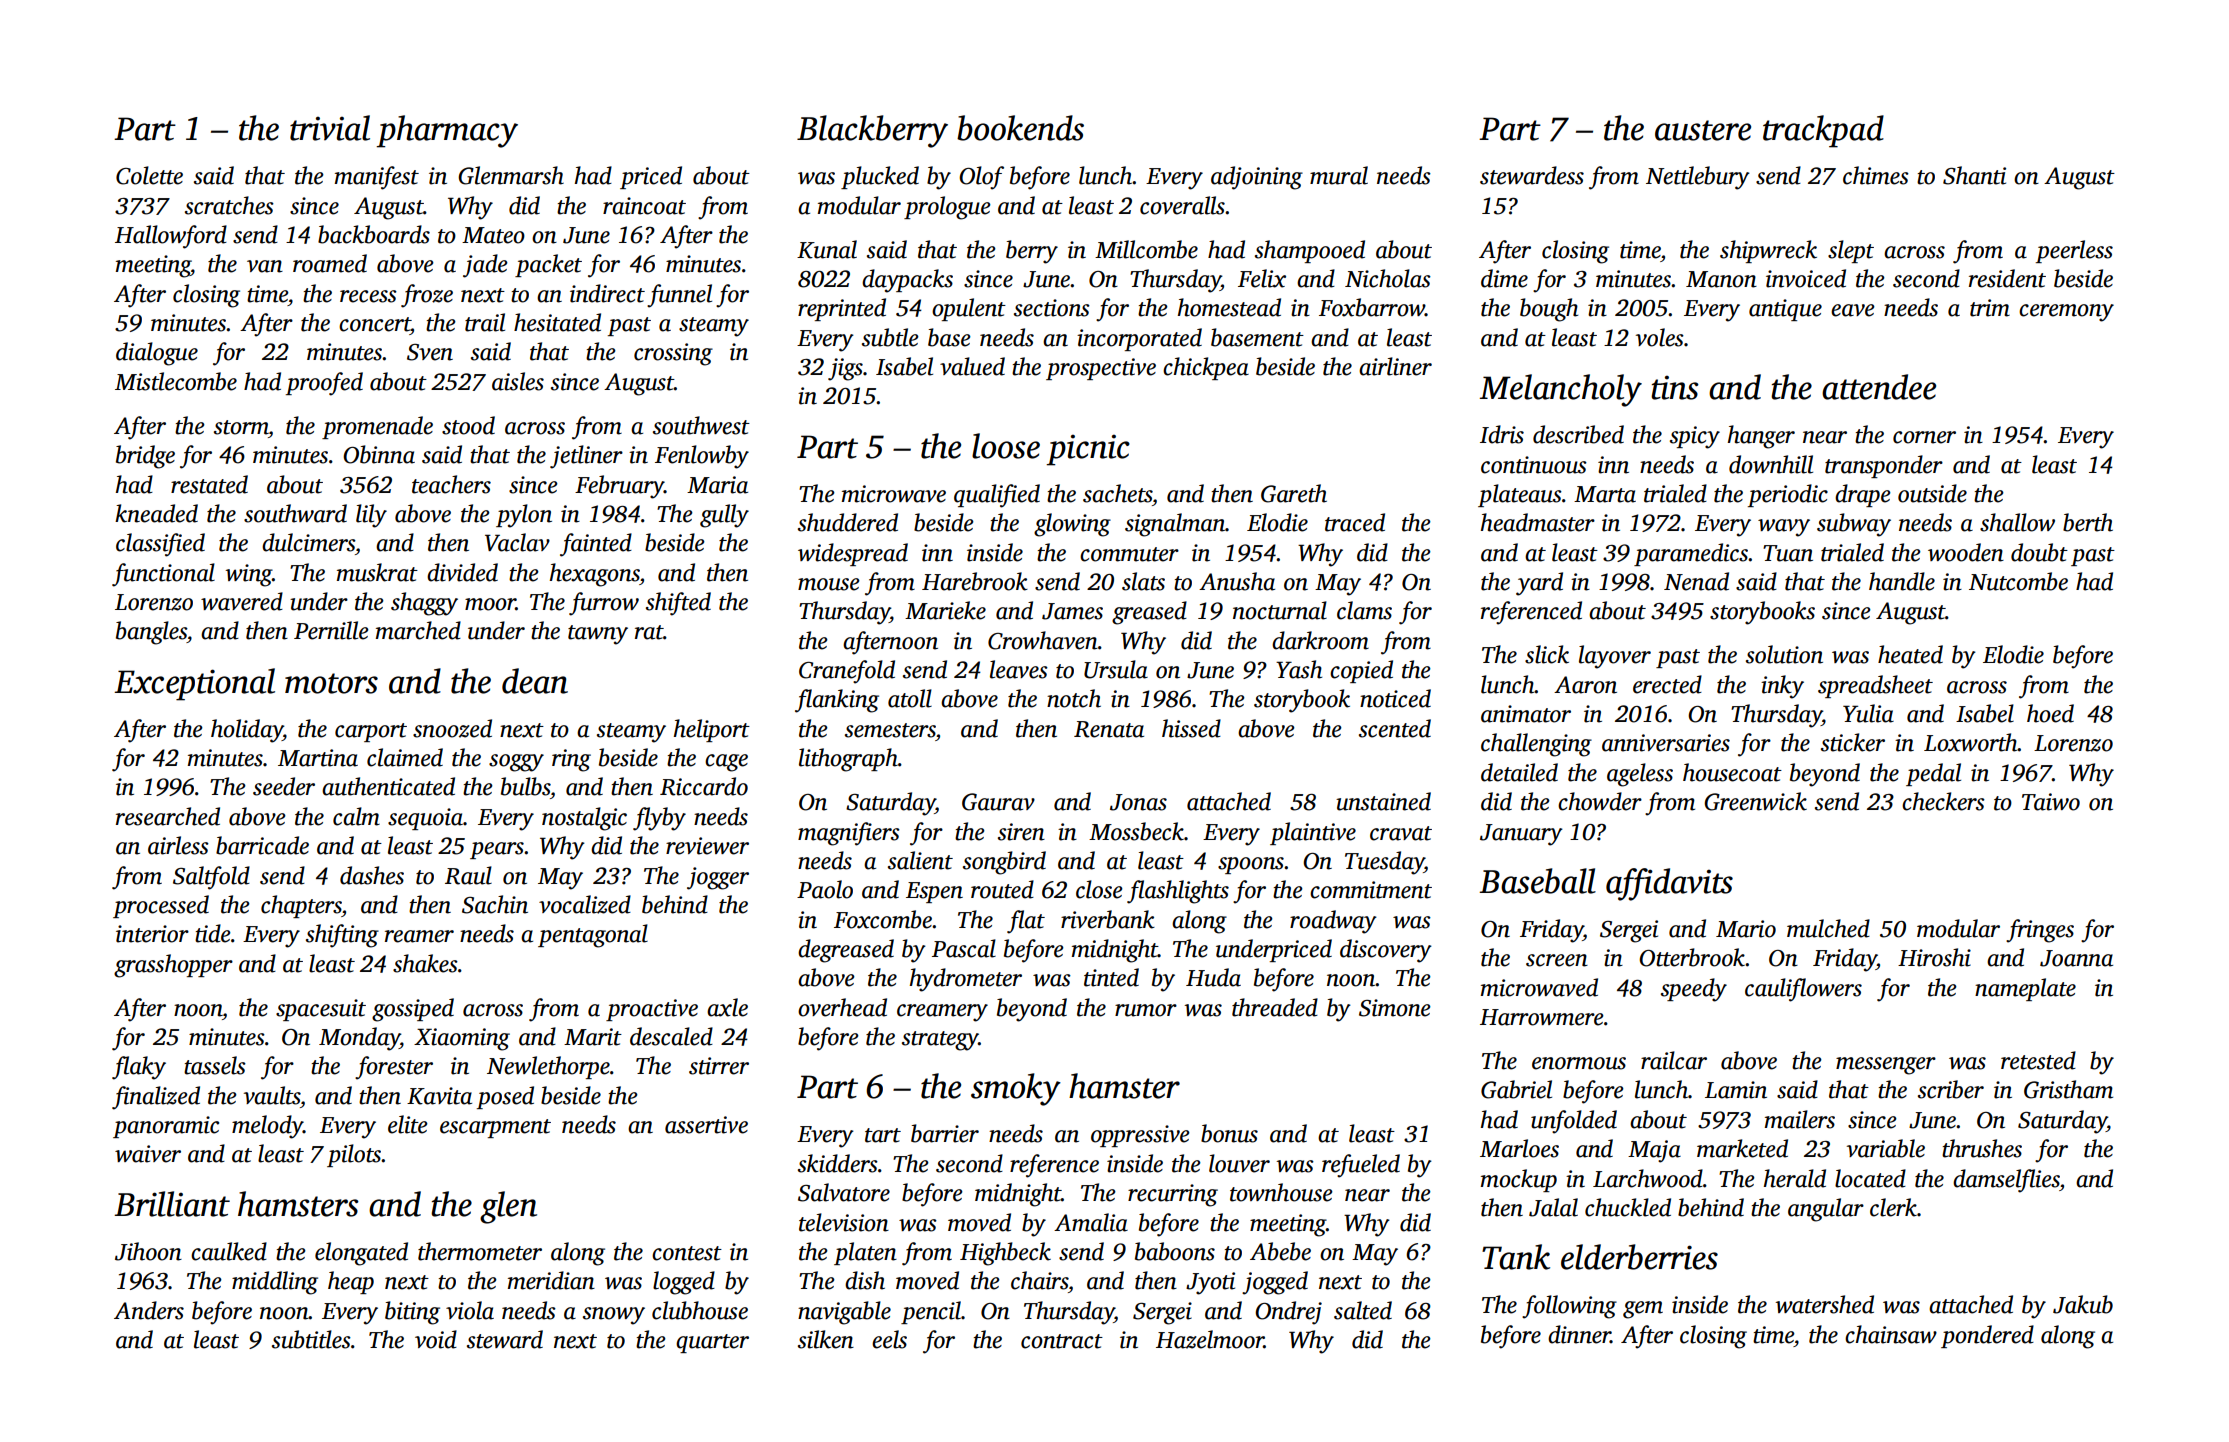 Image resolution: width=2229 pixels, height=1442 pixels. Describe the element at coordinates (1823, 131) in the screenshot. I see `trackpad` at that location.
